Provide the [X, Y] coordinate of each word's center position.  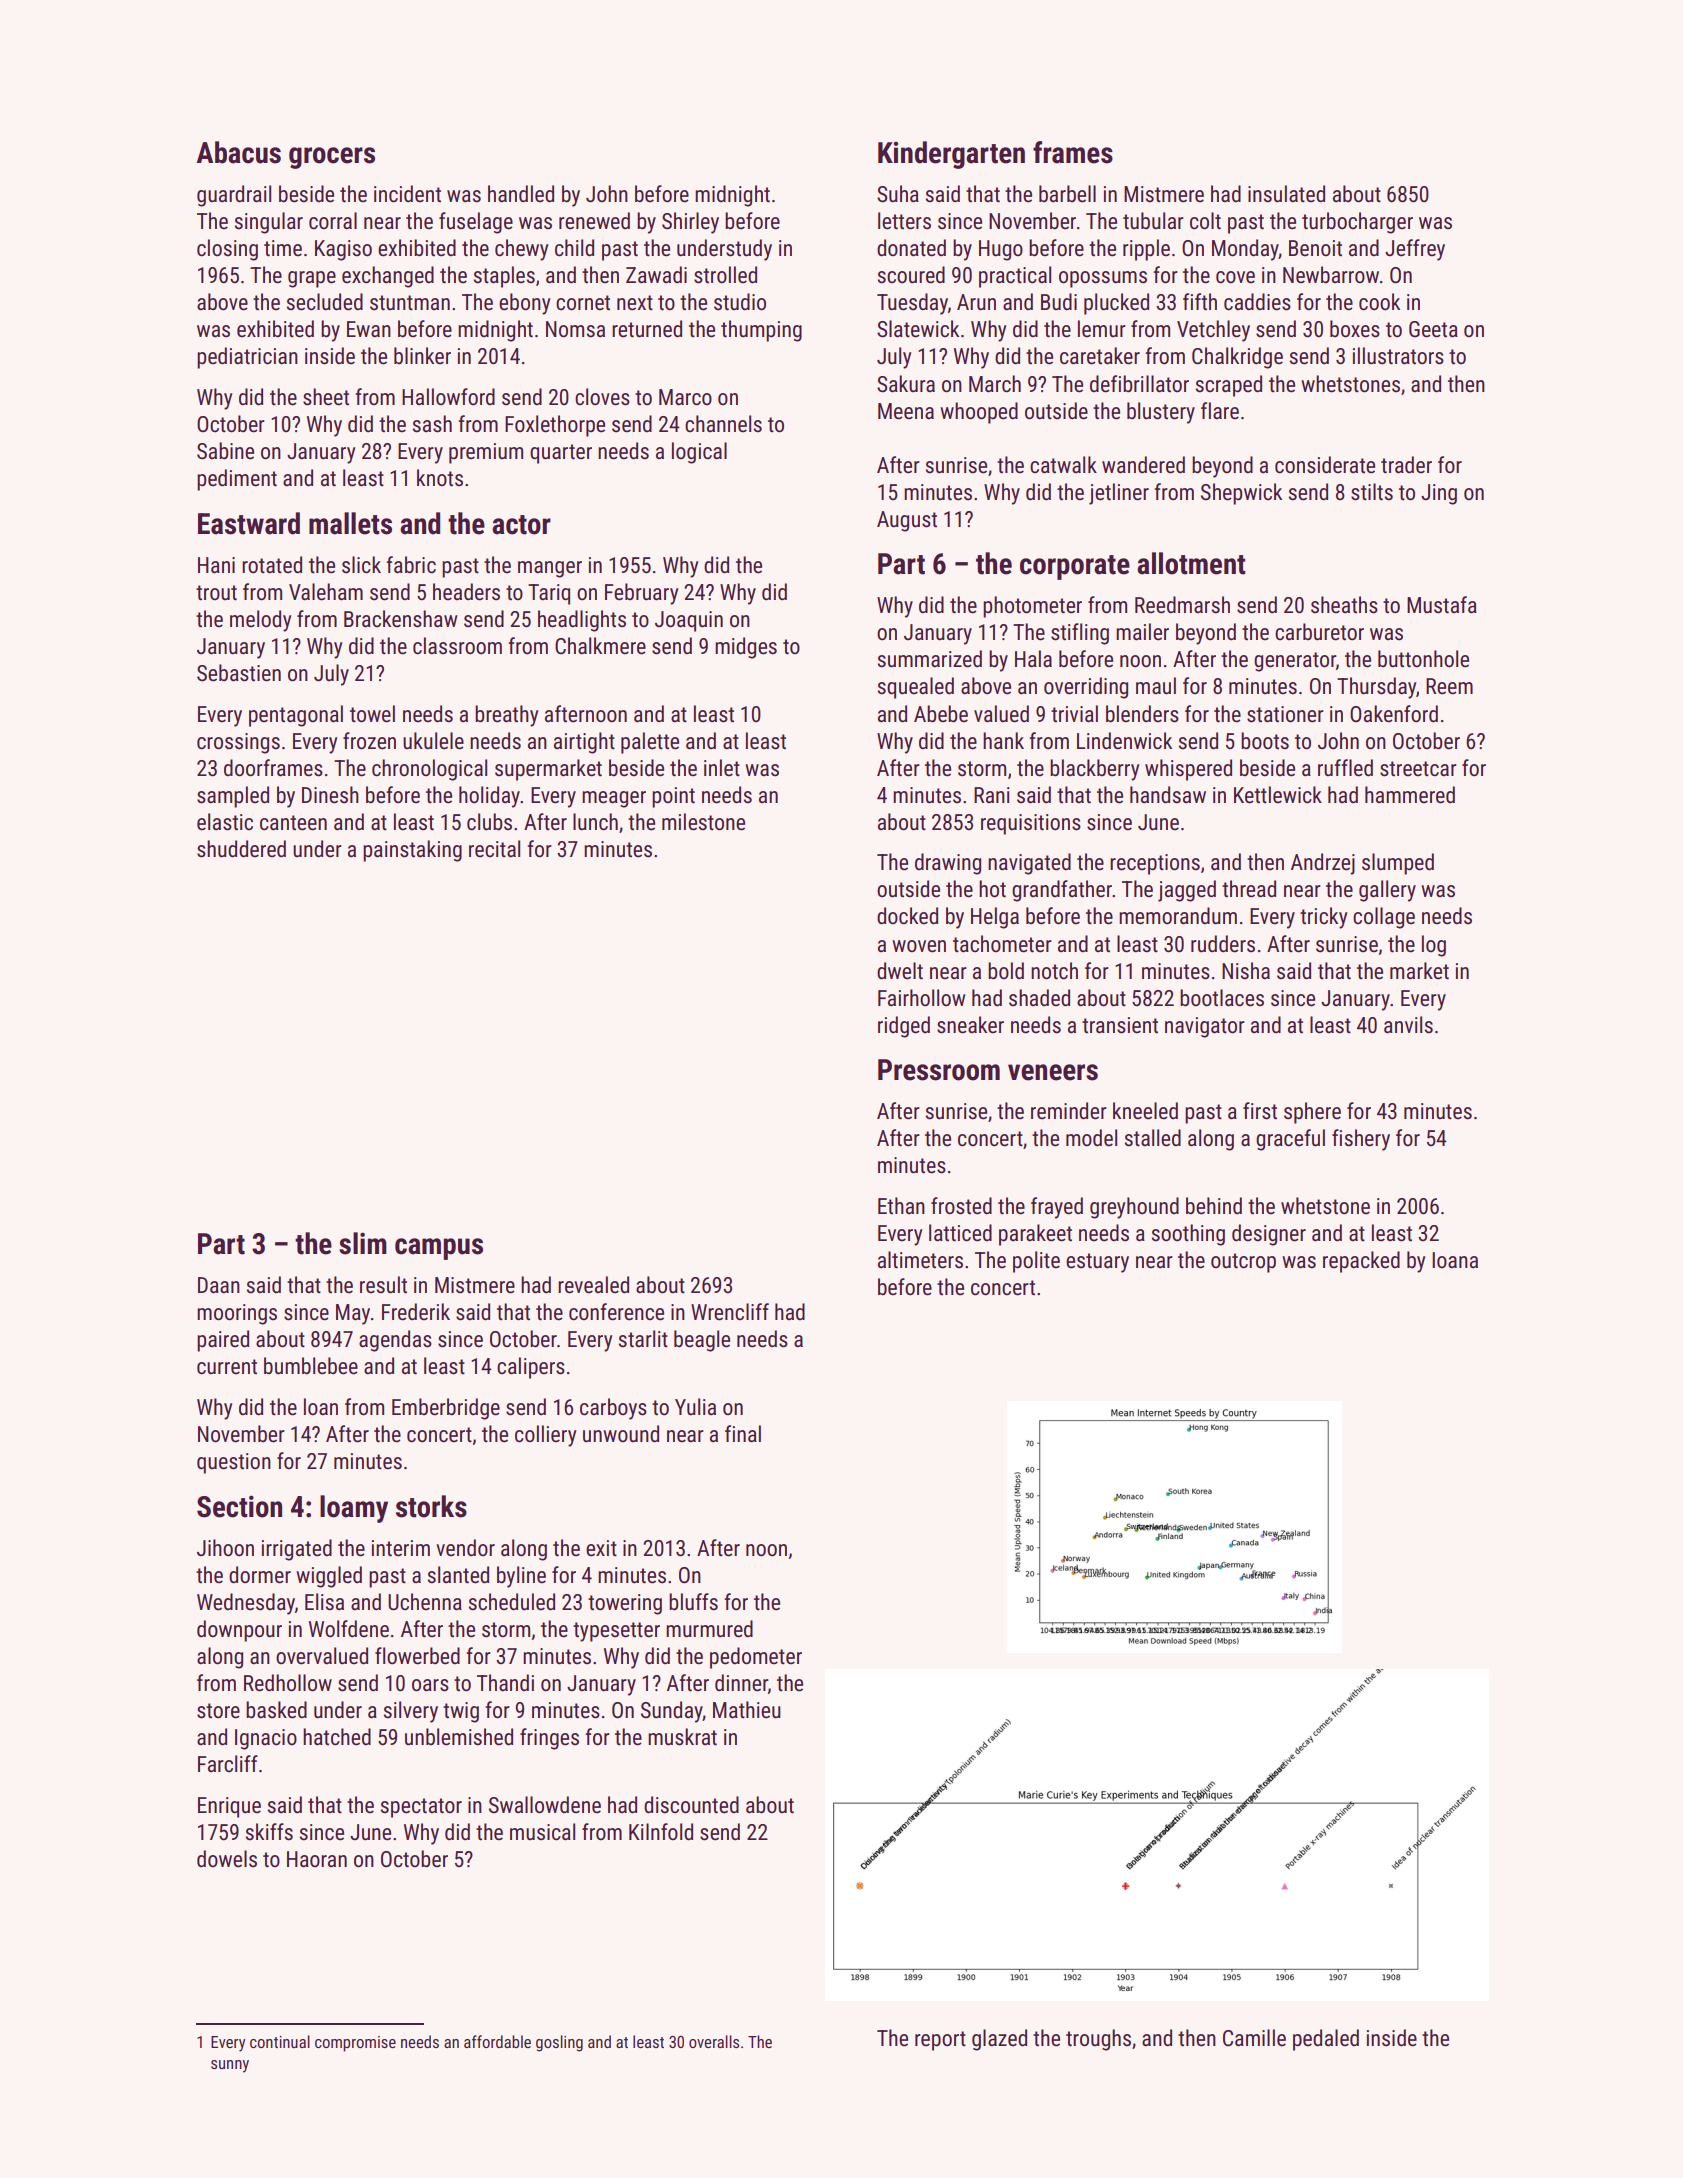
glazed [999, 2040]
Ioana [1455, 1260]
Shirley [690, 223]
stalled [1153, 1138]
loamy [354, 1509]
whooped [979, 413]
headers [466, 592]
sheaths [1344, 605]
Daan [219, 1285]
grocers [332, 158]
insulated [1286, 194]
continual [280, 2041]
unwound [621, 1434]
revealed [593, 1285]
